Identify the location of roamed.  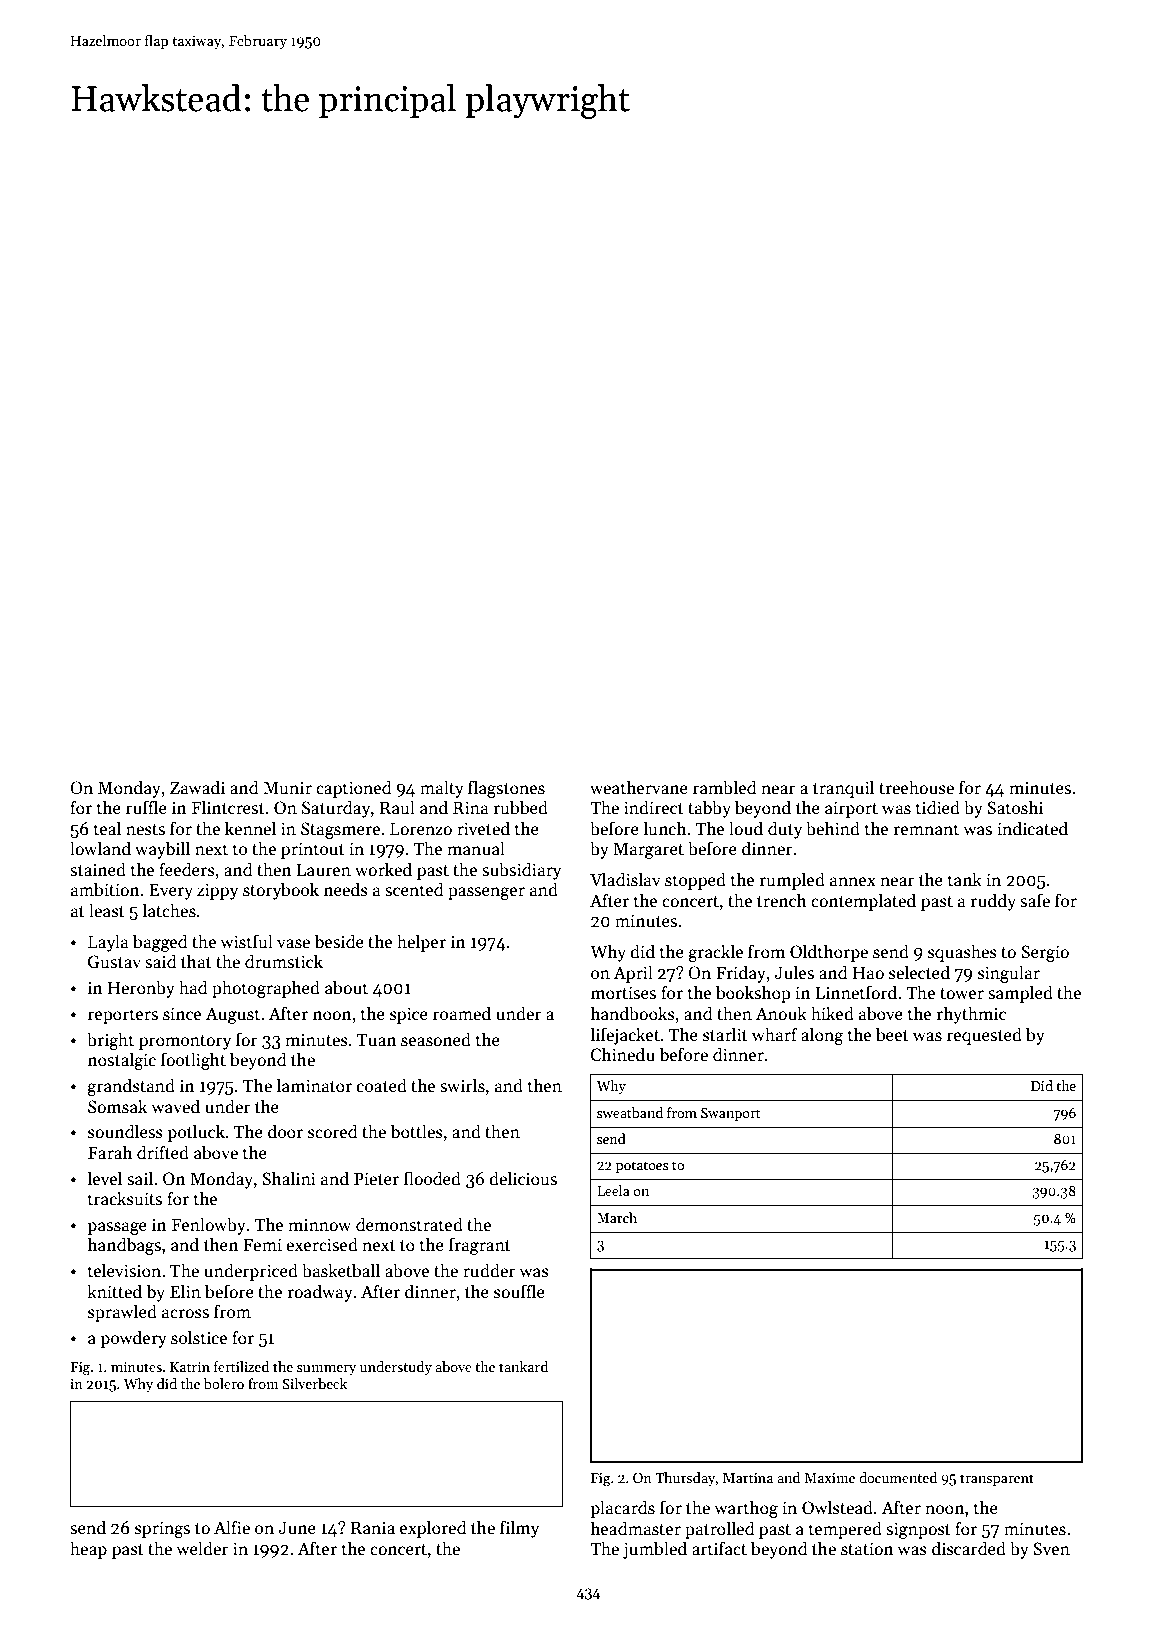
(462, 1013).
